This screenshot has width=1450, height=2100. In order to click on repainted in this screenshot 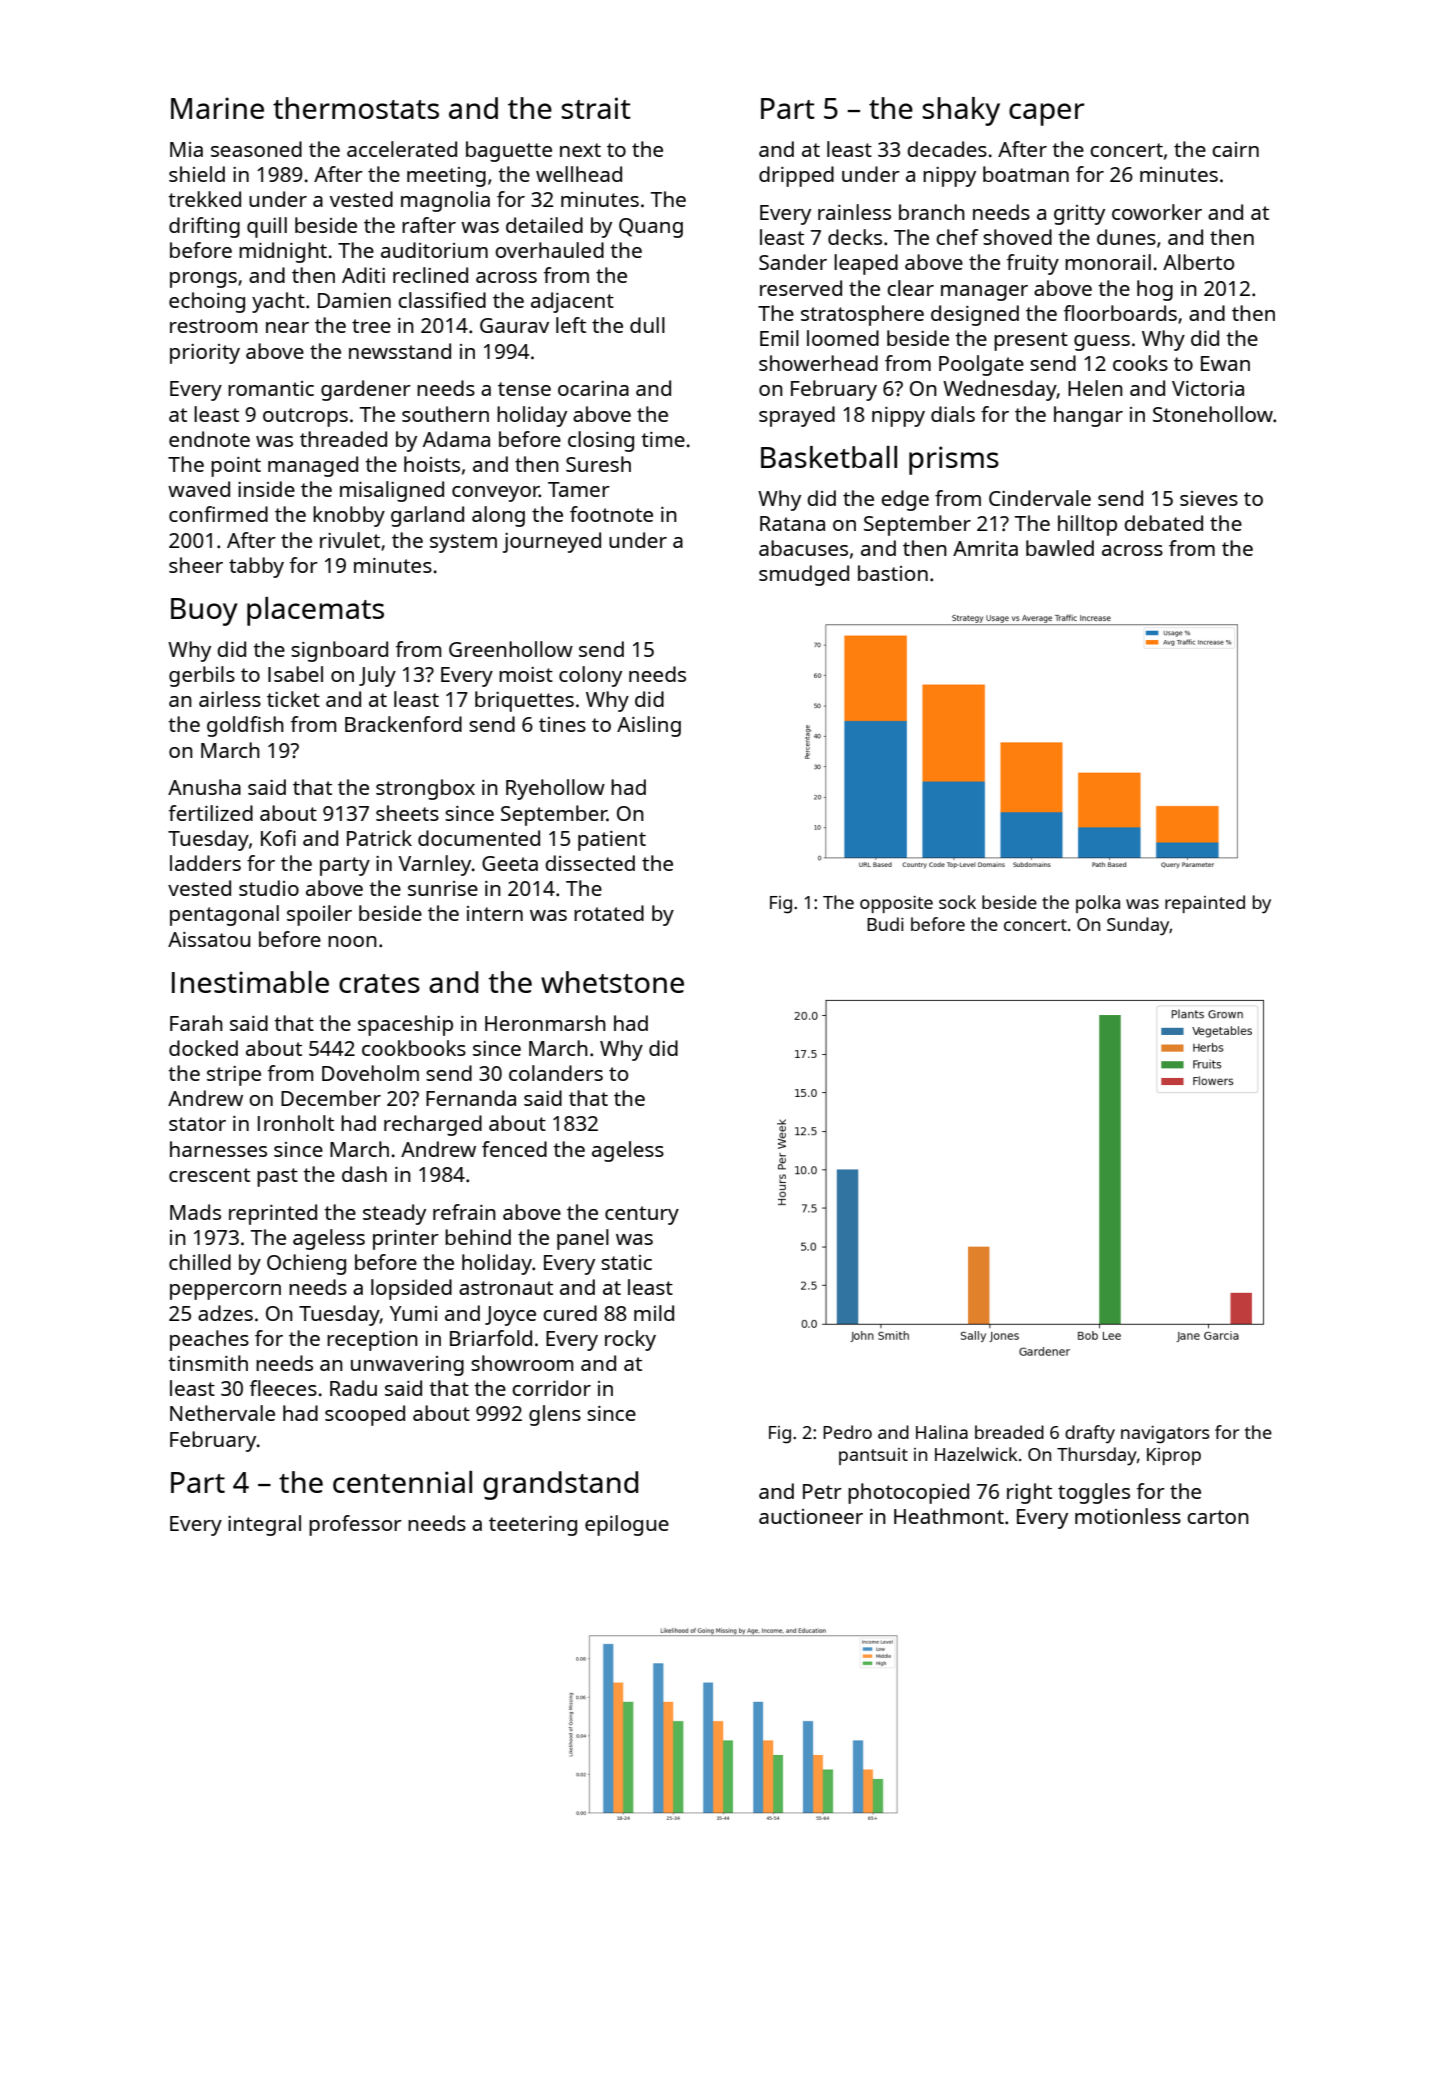, I will do `click(1205, 904)`.
